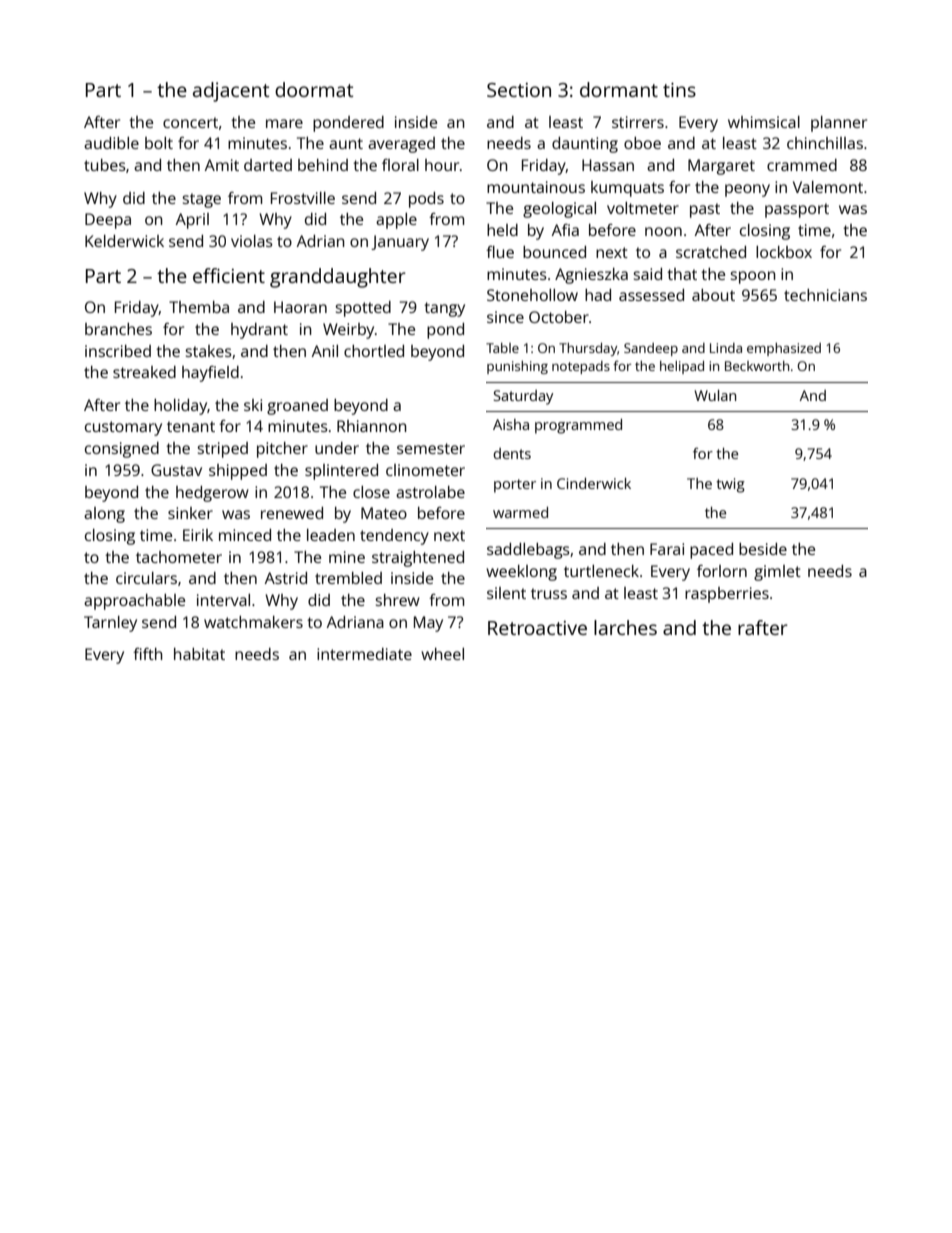  Describe the element at coordinates (578, 426) in the image. I see `programmed` at that location.
